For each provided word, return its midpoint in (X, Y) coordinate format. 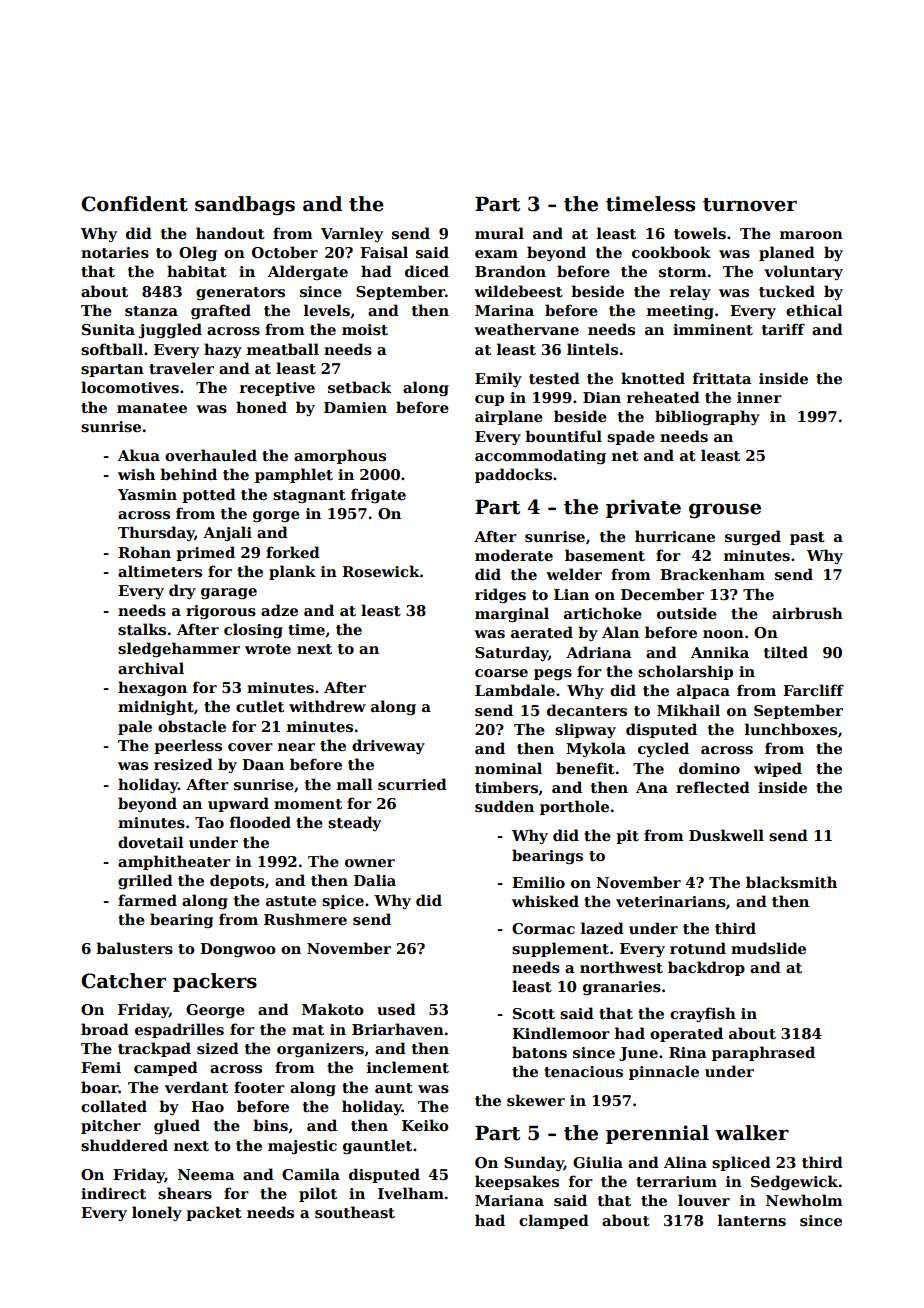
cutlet (260, 706)
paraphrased (763, 1053)
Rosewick (381, 571)
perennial (657, 1134)
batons (539, 1052)
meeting (680, 312)
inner (759, 397)
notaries (115, 253)
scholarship (685, 672)
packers (215, 982)
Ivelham (411, 1193)
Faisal (384, 252)
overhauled (211, 455)
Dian (602, 397)
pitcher (111, 1126)
